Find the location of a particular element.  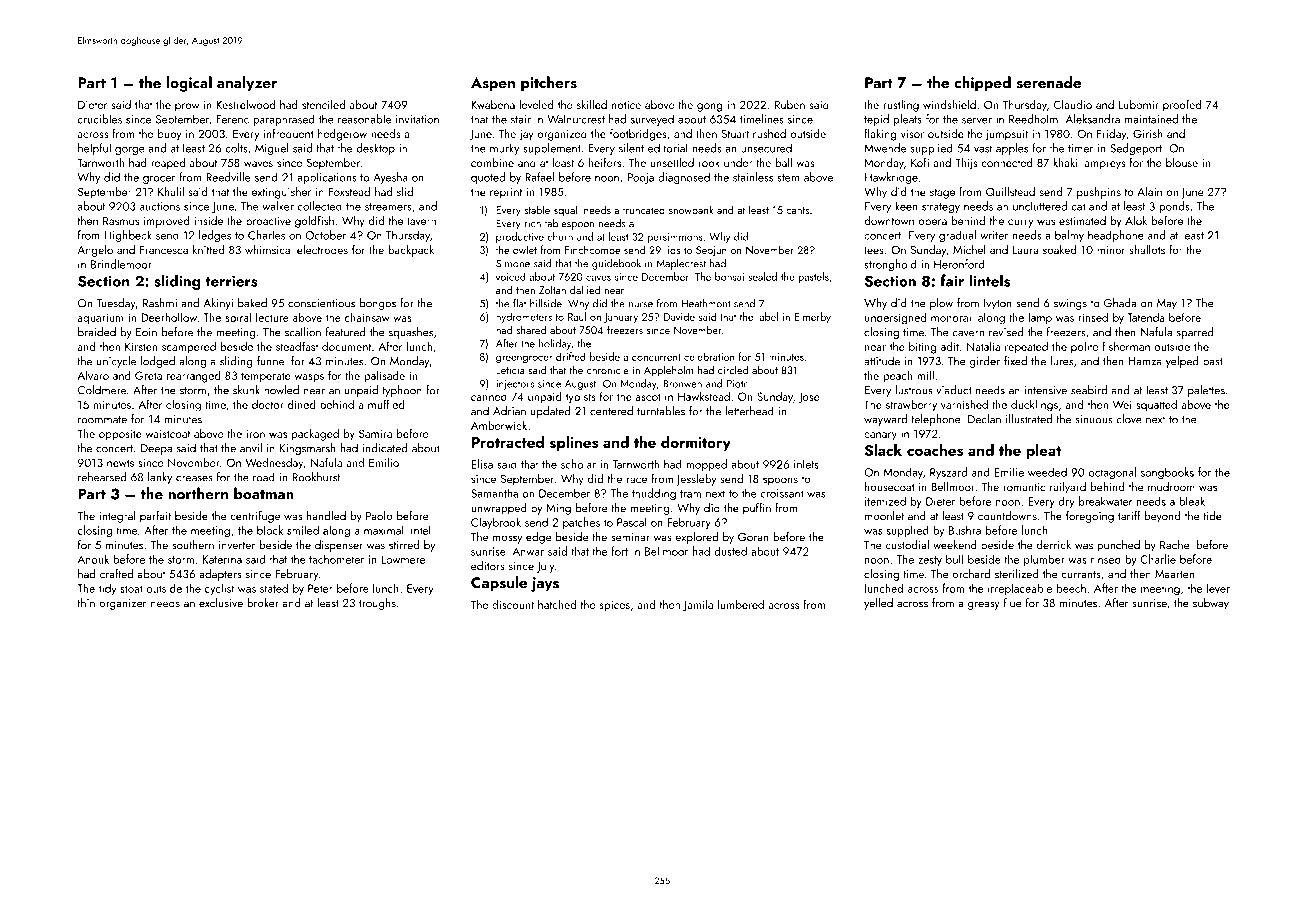

bleak is located at coordinates (1192, 501).
